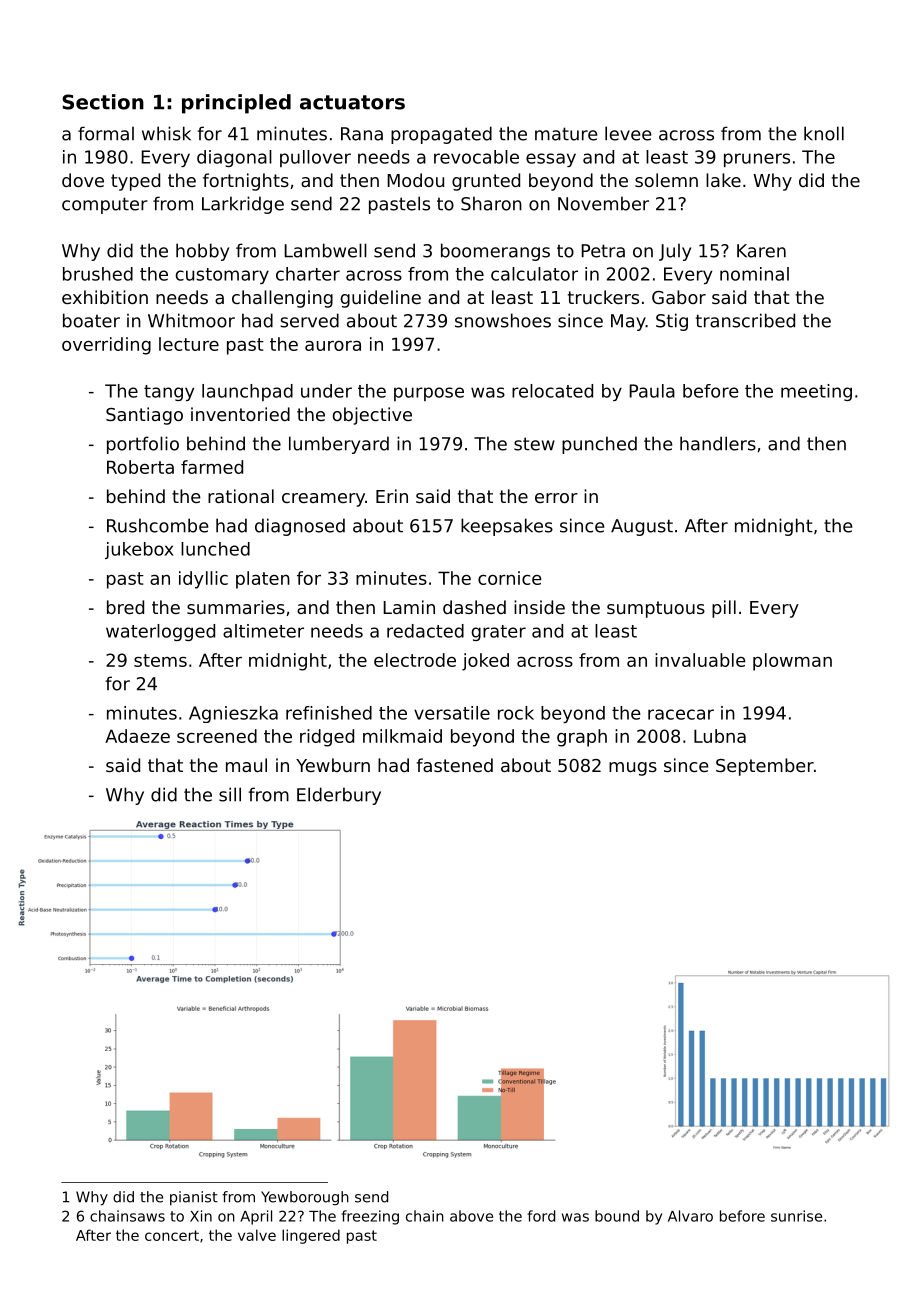 Image resolution: width=924 pixels, height=1308 pixels. Describe the element at coordinates (362, 134) in the page. I see `Rana` at that location.
